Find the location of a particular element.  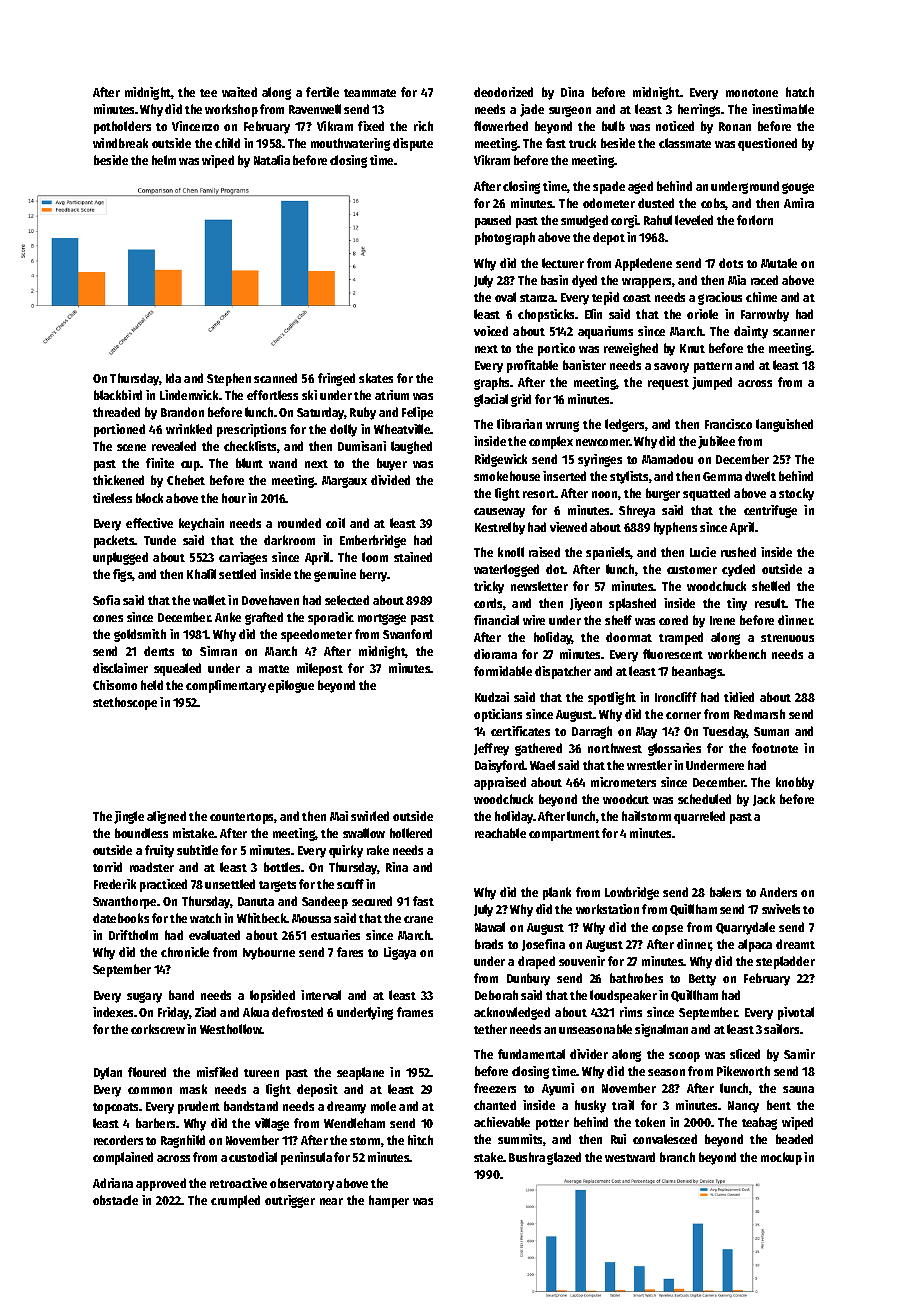

questioned is located at coordinates (767, 144).
